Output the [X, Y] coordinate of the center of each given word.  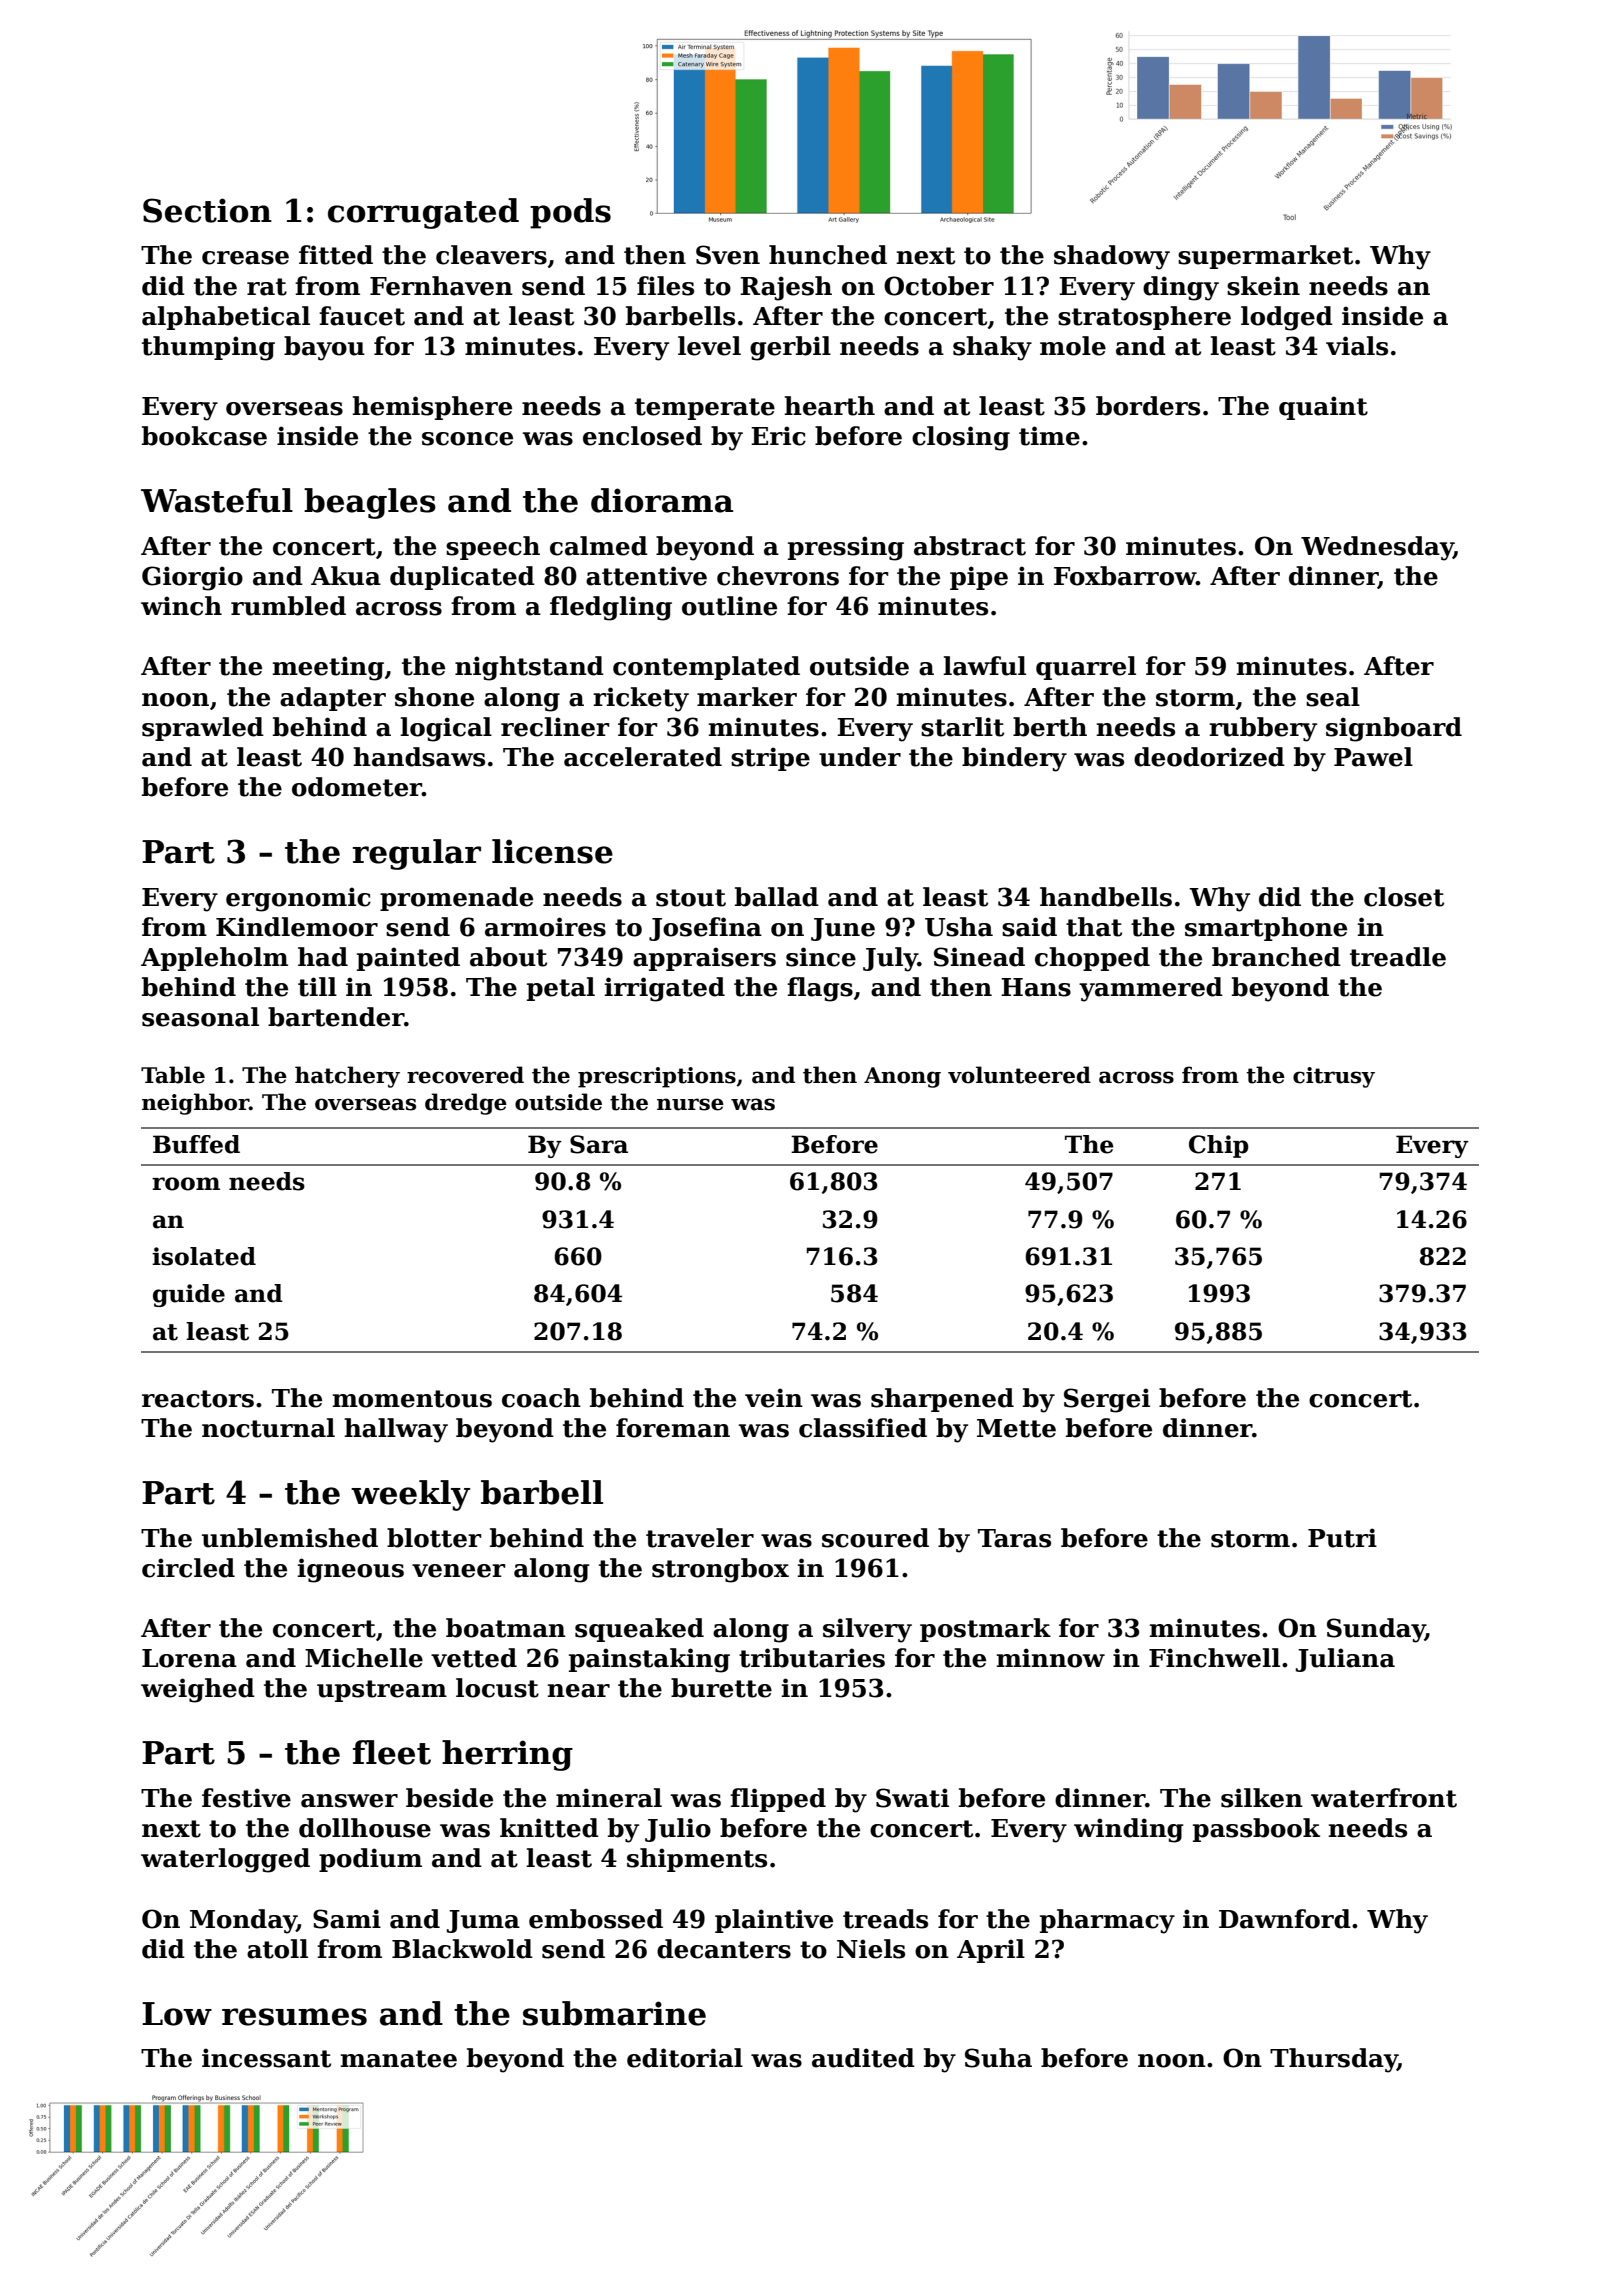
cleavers [491, 255]
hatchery [347, 1077]
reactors [198, 1399]
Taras [1014, 1538]
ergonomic [298, 899]
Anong [902, 1077]
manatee [398, 2059]
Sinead [979, 957]
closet [1404, 897]
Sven [728, 255]
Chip [1219, 1146]
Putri [1342, 1538]
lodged [1287, 318]
